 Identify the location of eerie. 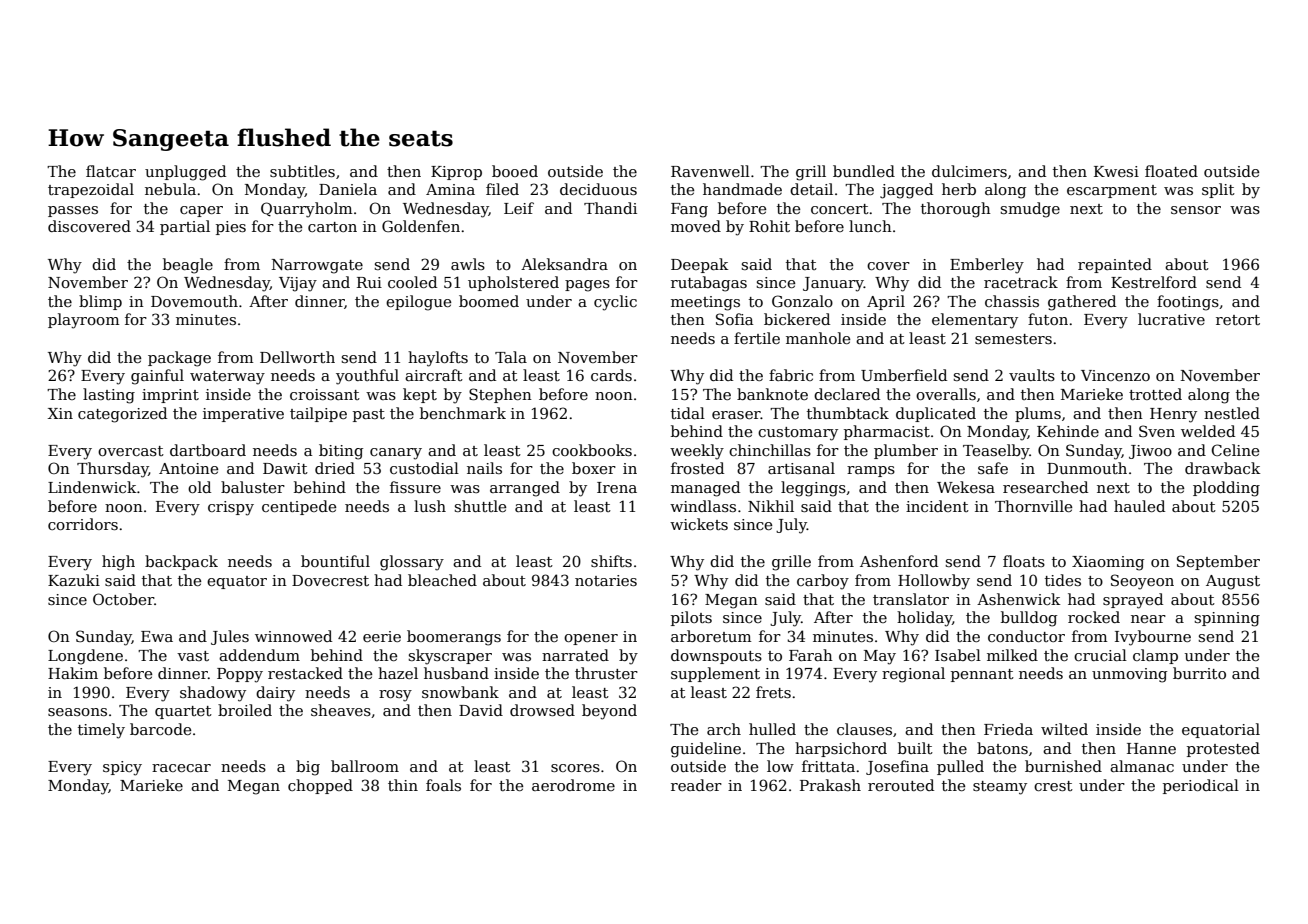
(382, 636).
